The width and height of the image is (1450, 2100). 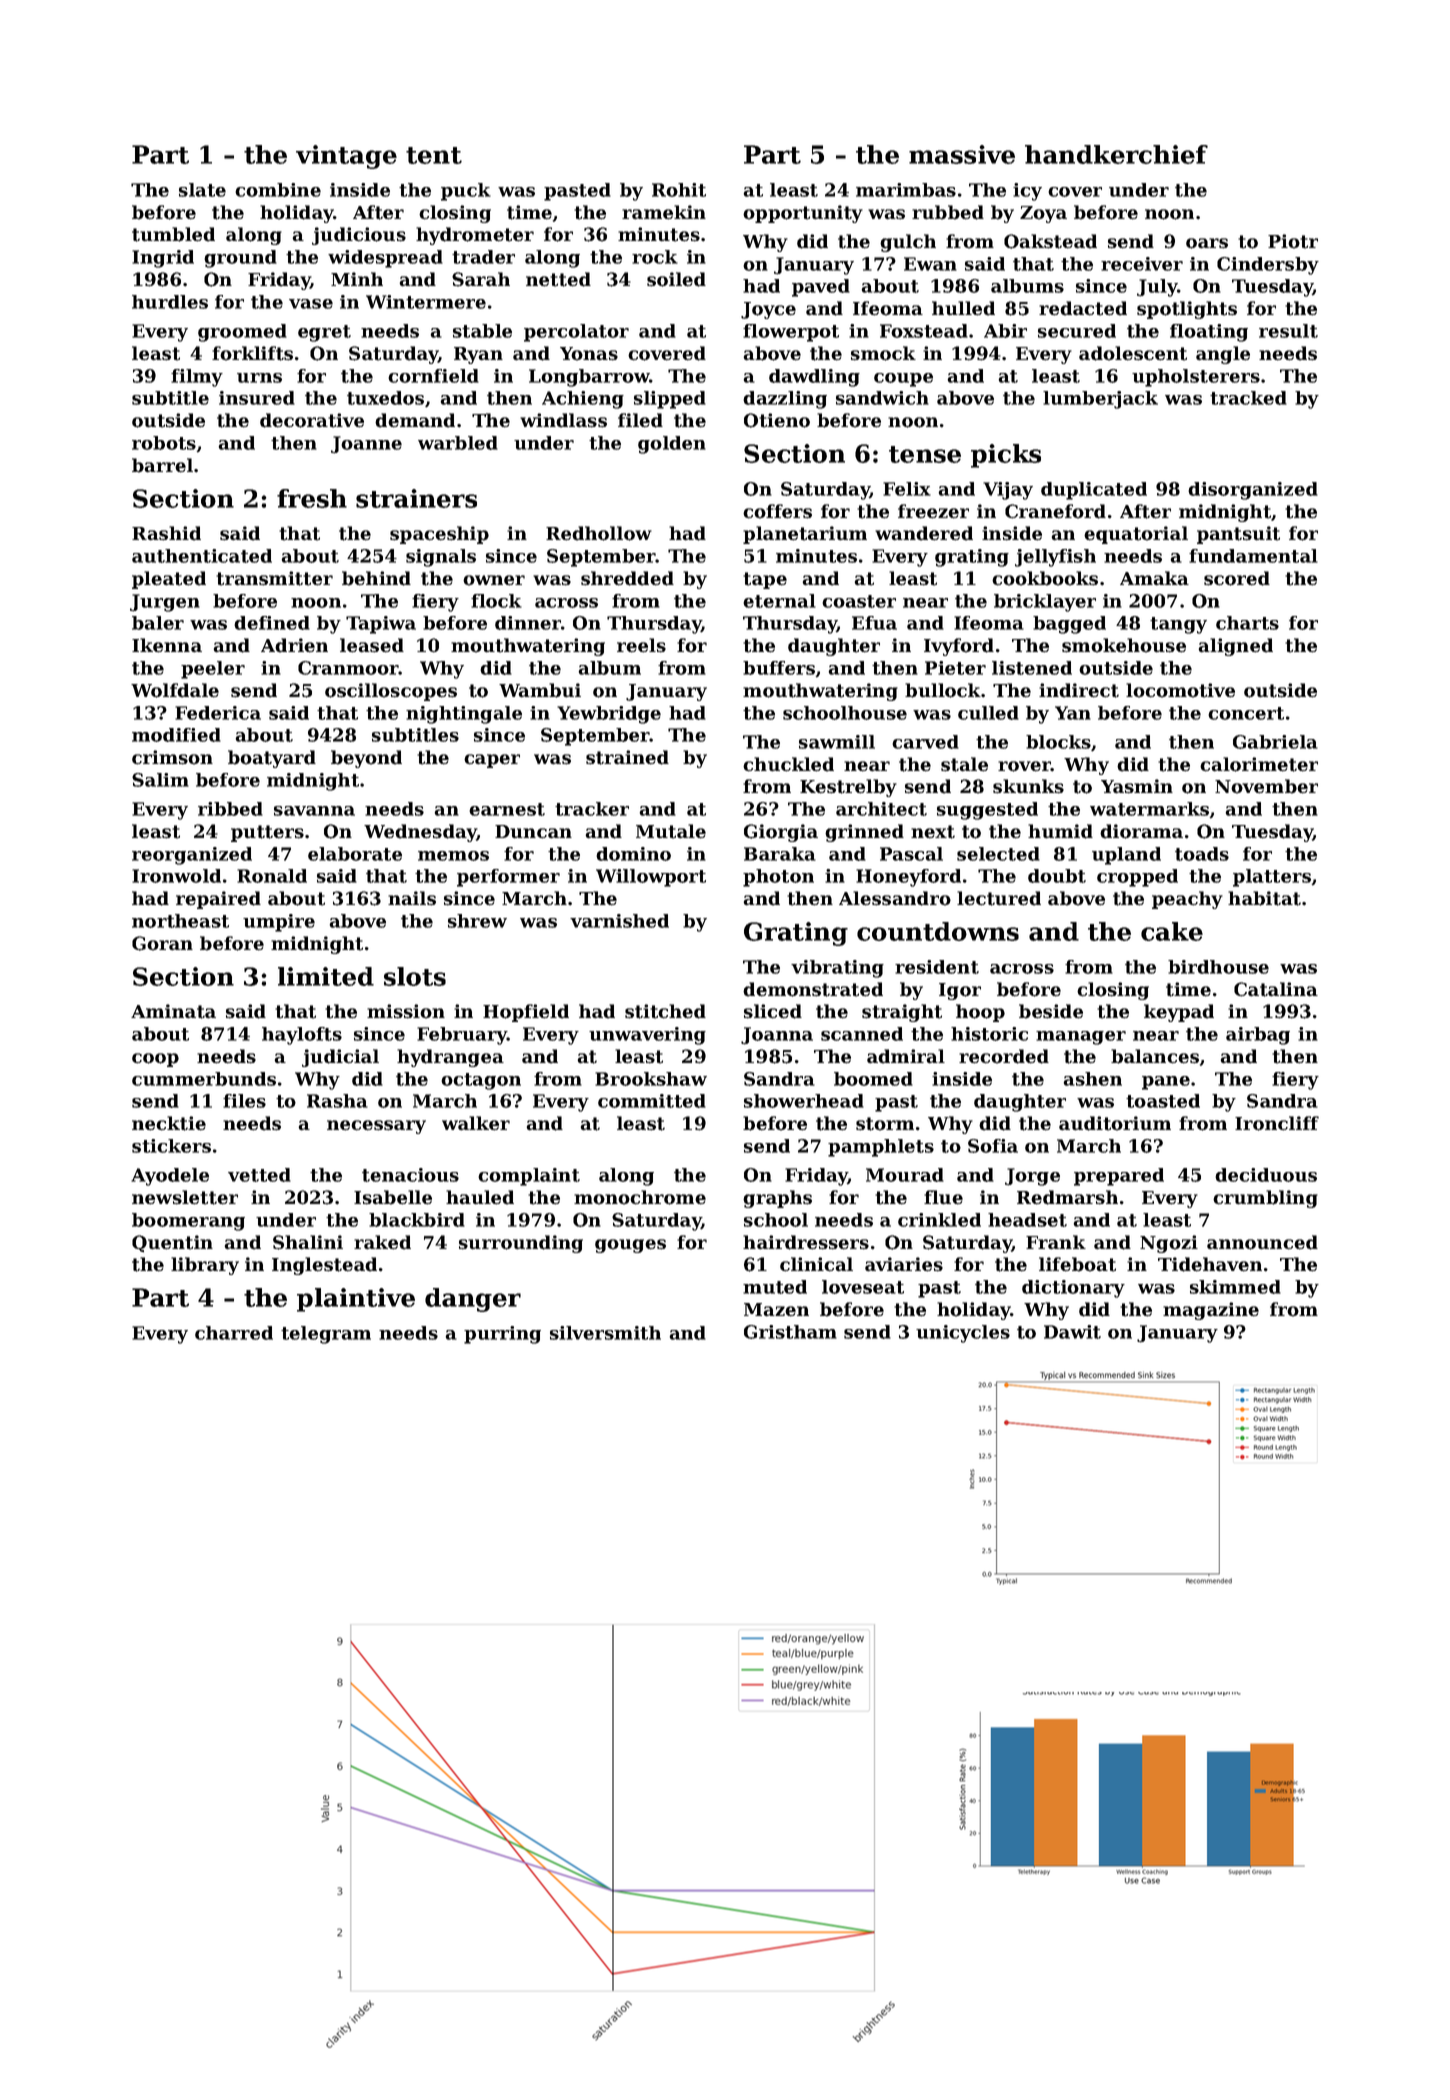 I want to click on sliced, so click(x=773, y=1011).
